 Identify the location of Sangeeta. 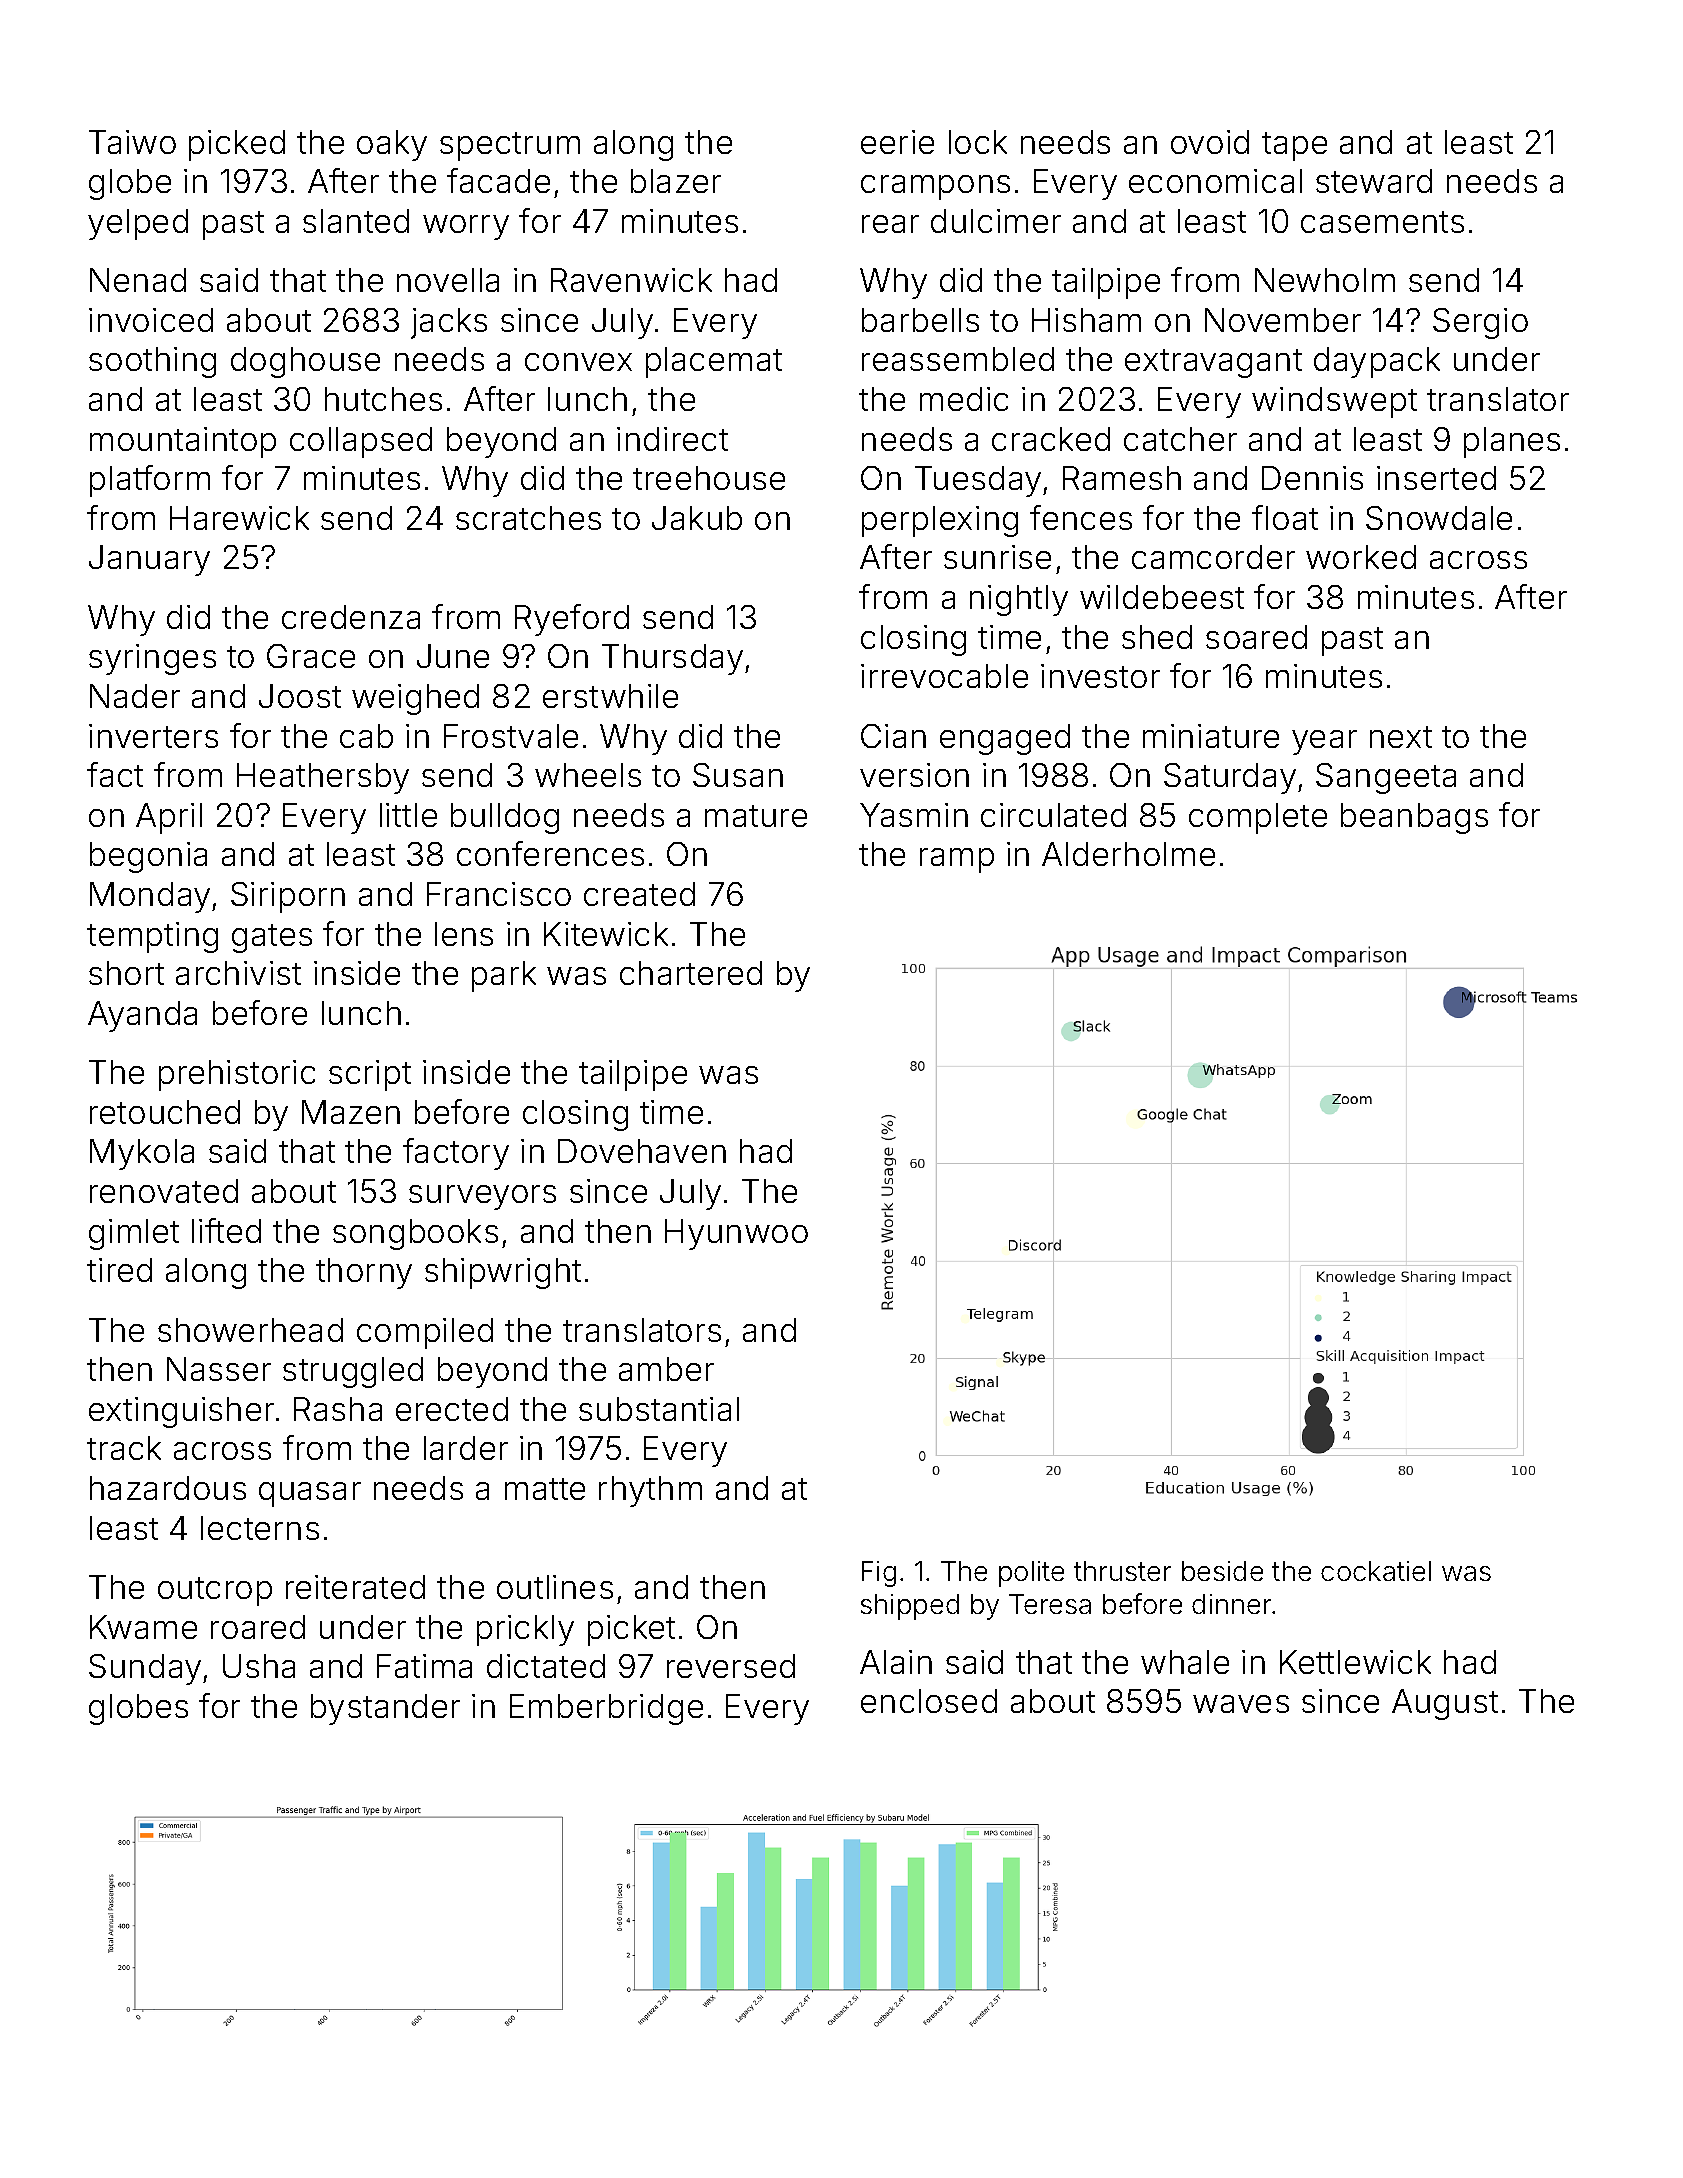
(1386, 778).
